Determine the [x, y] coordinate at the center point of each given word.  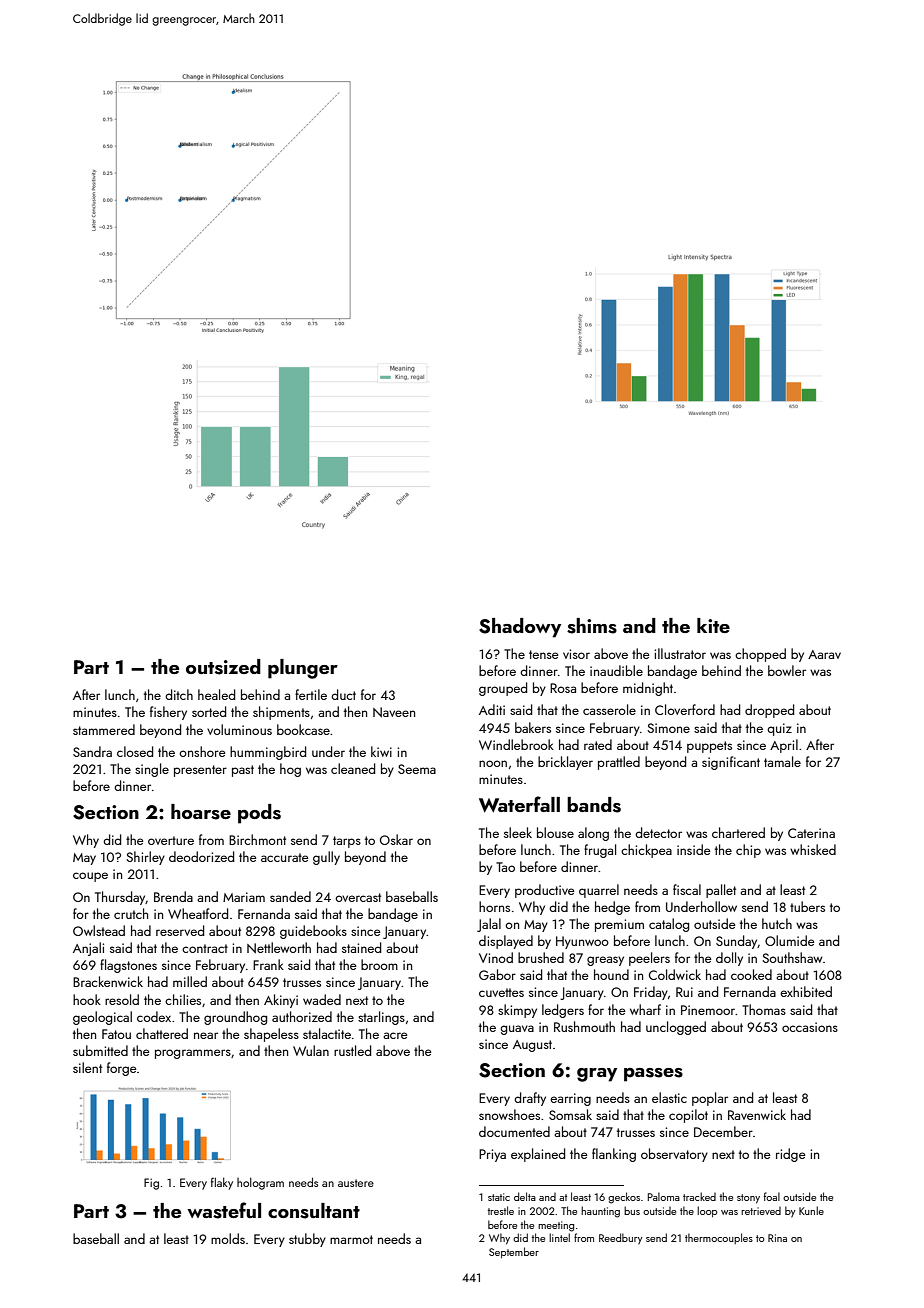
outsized [223, 667]
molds [228, 1238]
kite [713, 625]
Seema [417, 769]
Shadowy [520, 628]
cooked [751, 974]
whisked [813, 849]
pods [259, 814]
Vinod [496, 957]
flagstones [128, 966]
